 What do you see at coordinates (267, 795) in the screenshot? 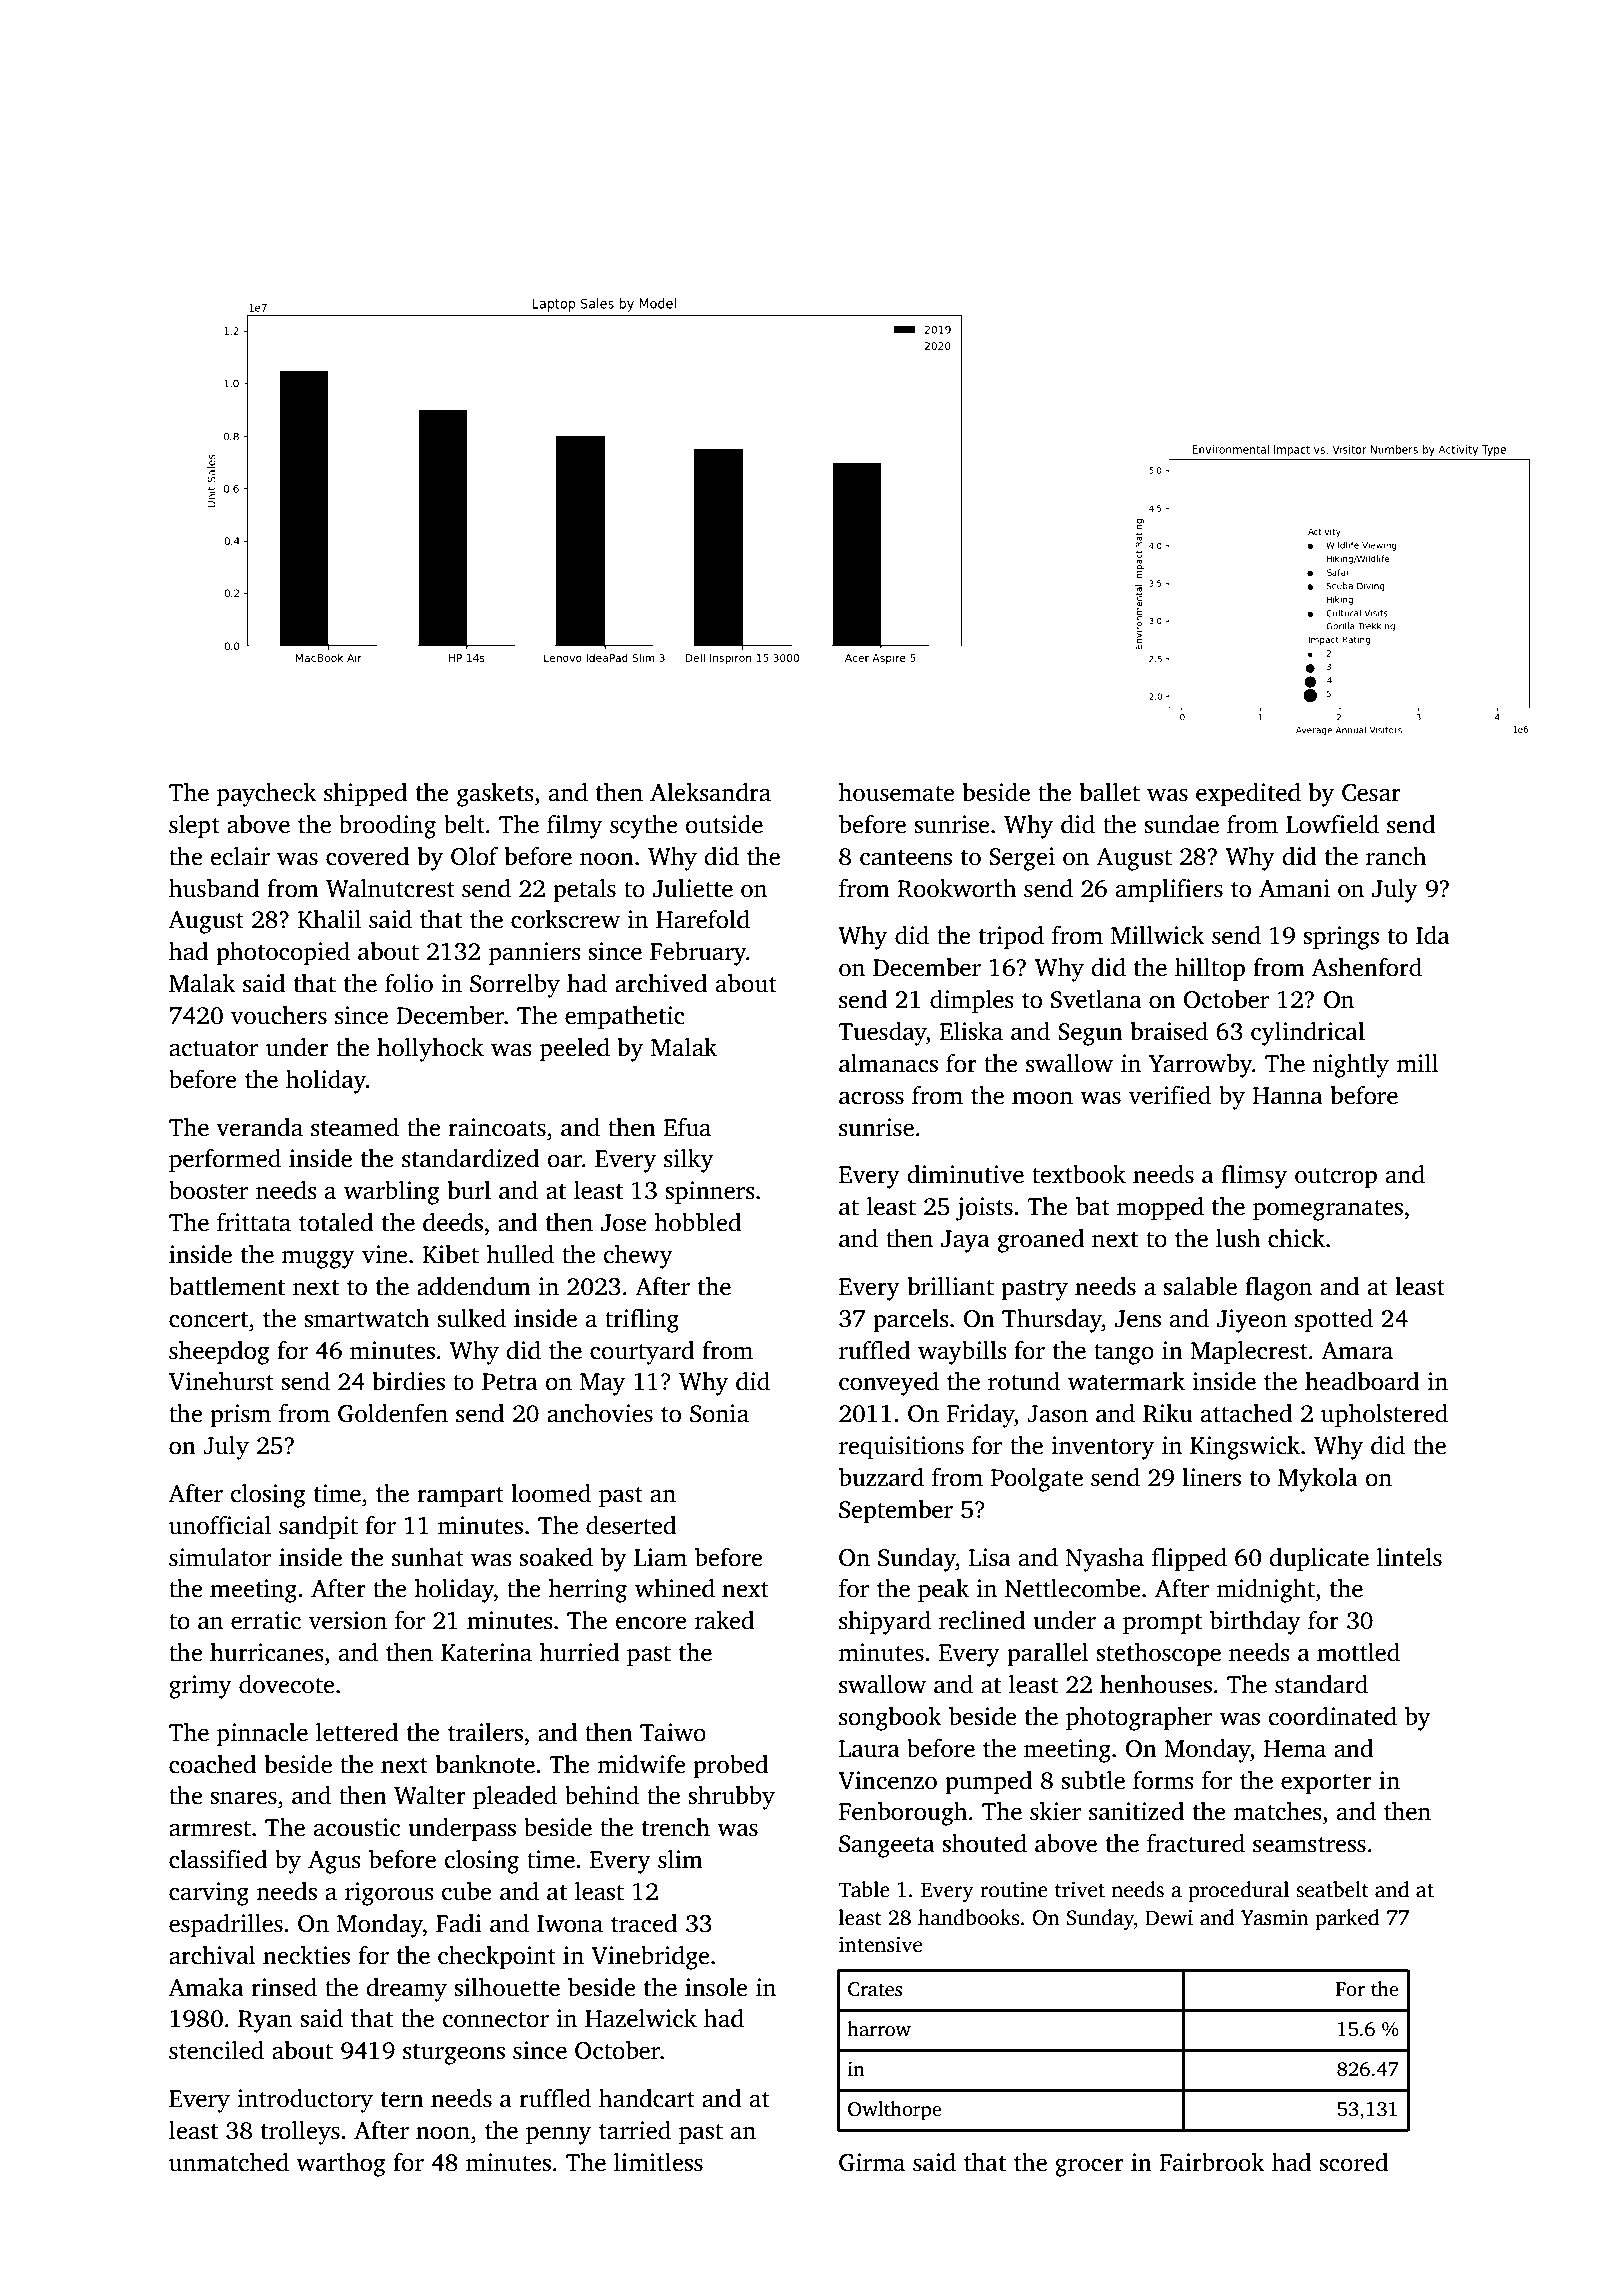
I see `paycheck` at bounding box center [267, 795].
